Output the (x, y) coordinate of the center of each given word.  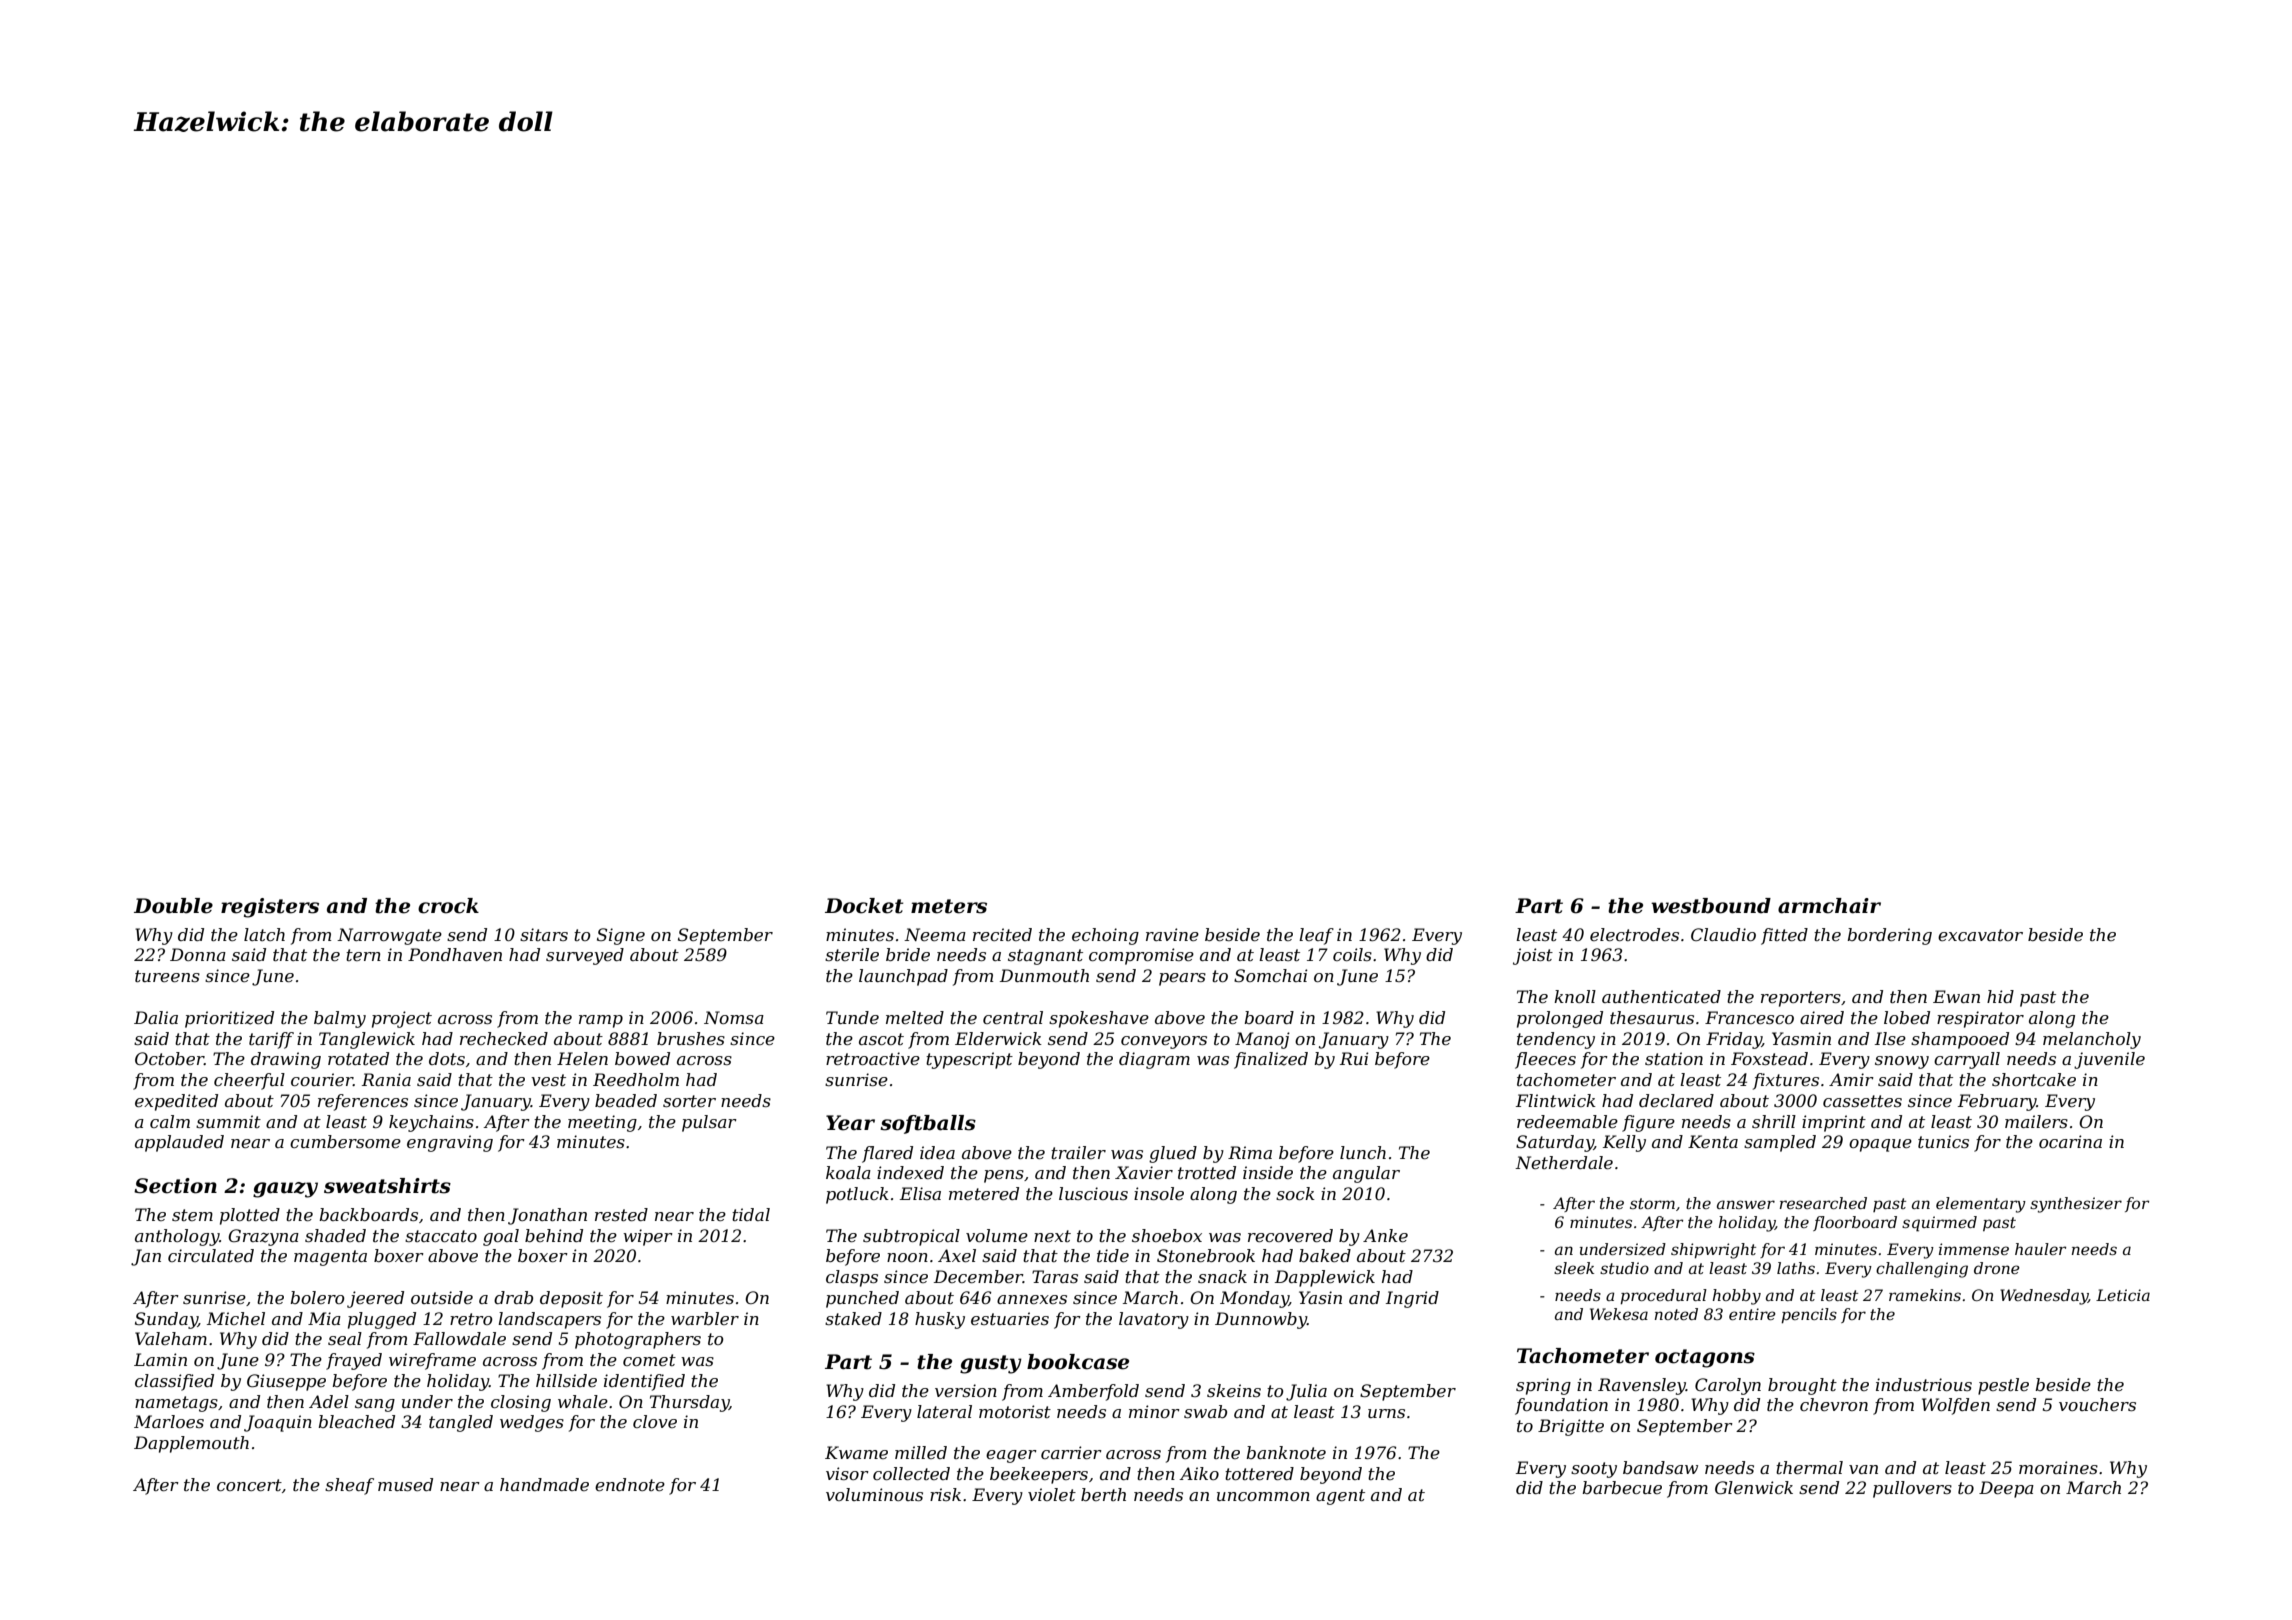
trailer (1078, 1152)
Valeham (171, 1338)
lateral (944, 1411)
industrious (1924, 1384)
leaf (1316, 936)
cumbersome (345, 1141)
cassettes (1862, 1101)
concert (249, 1485)
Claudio (1723, 934)
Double (173, 906)
